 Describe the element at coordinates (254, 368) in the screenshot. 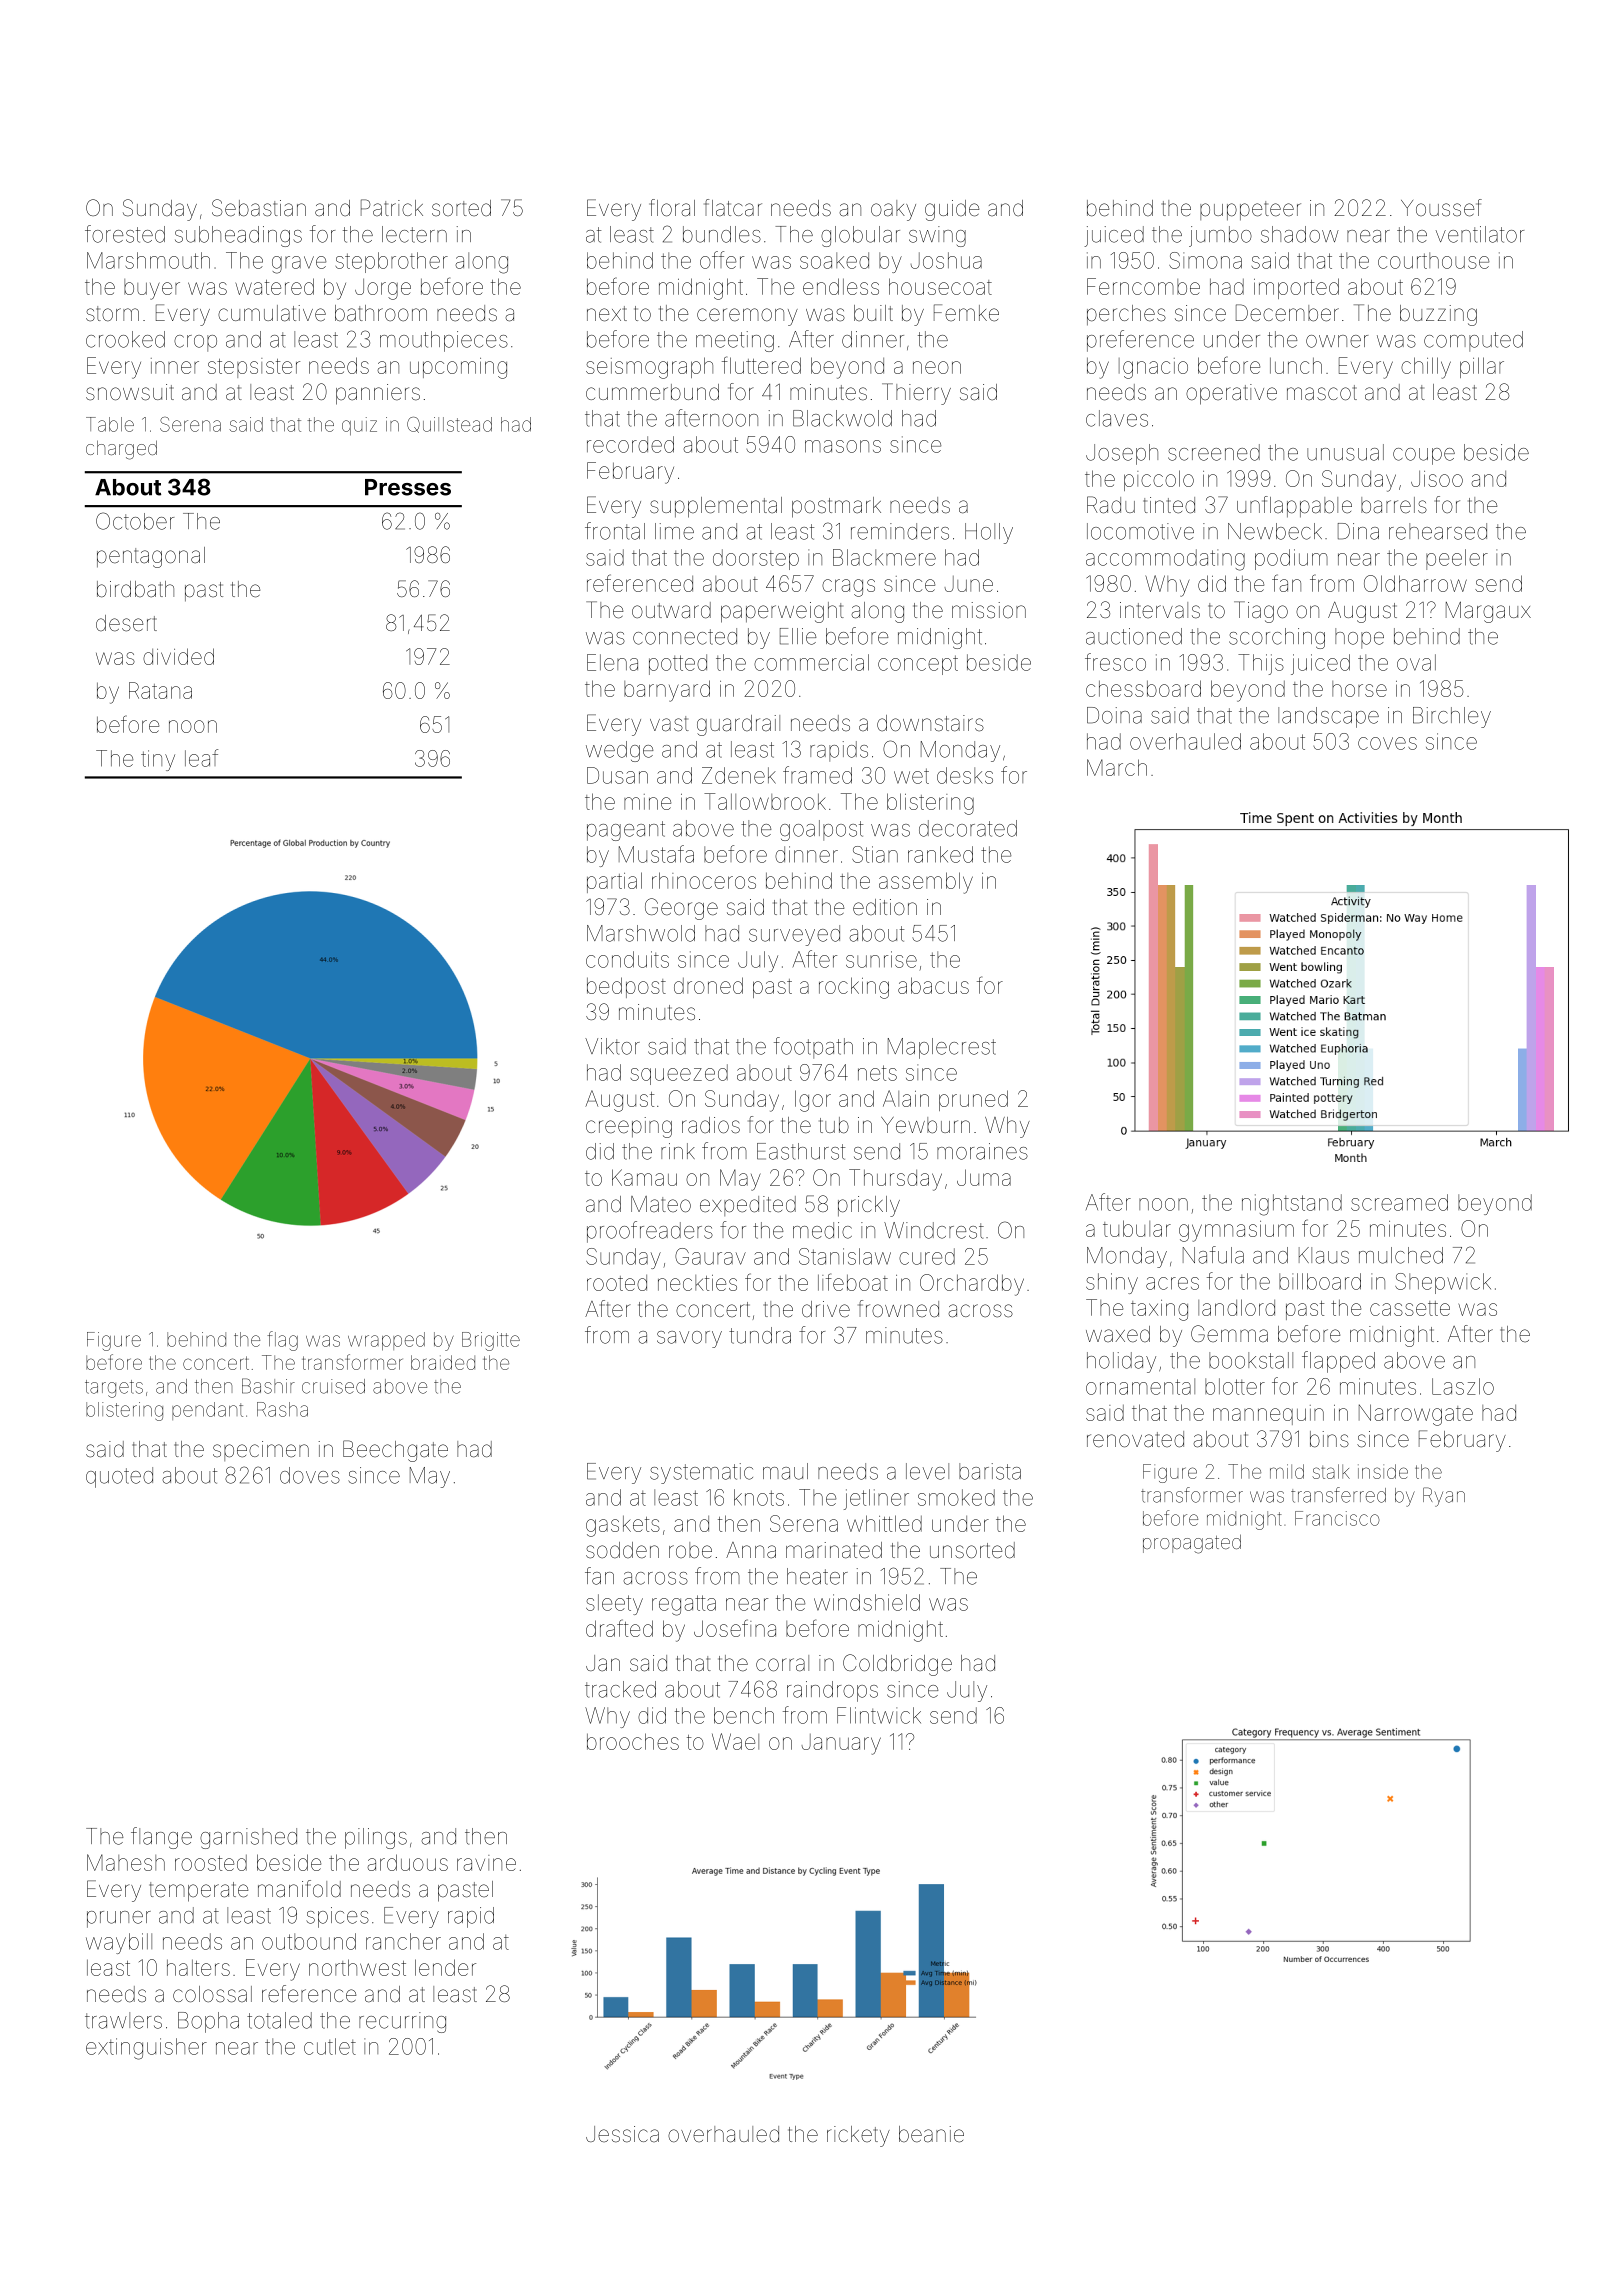

I see `stepsister` at that location.
